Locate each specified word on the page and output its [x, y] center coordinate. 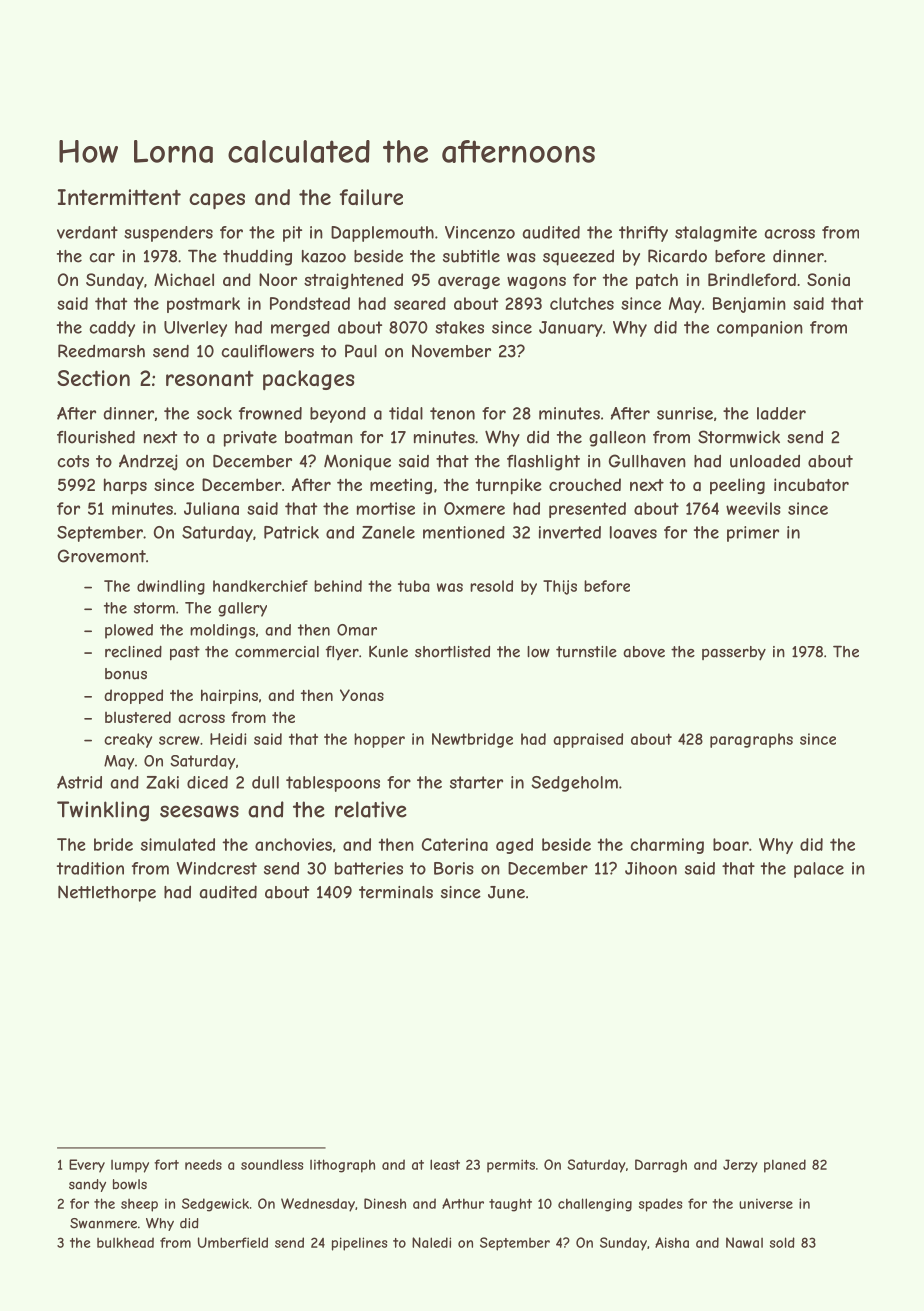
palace [819, 870]
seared [420, 303]
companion [760, 329]
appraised [588, 740]
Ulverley [195, 329]
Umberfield [233, 1242]
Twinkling [103, 811]
